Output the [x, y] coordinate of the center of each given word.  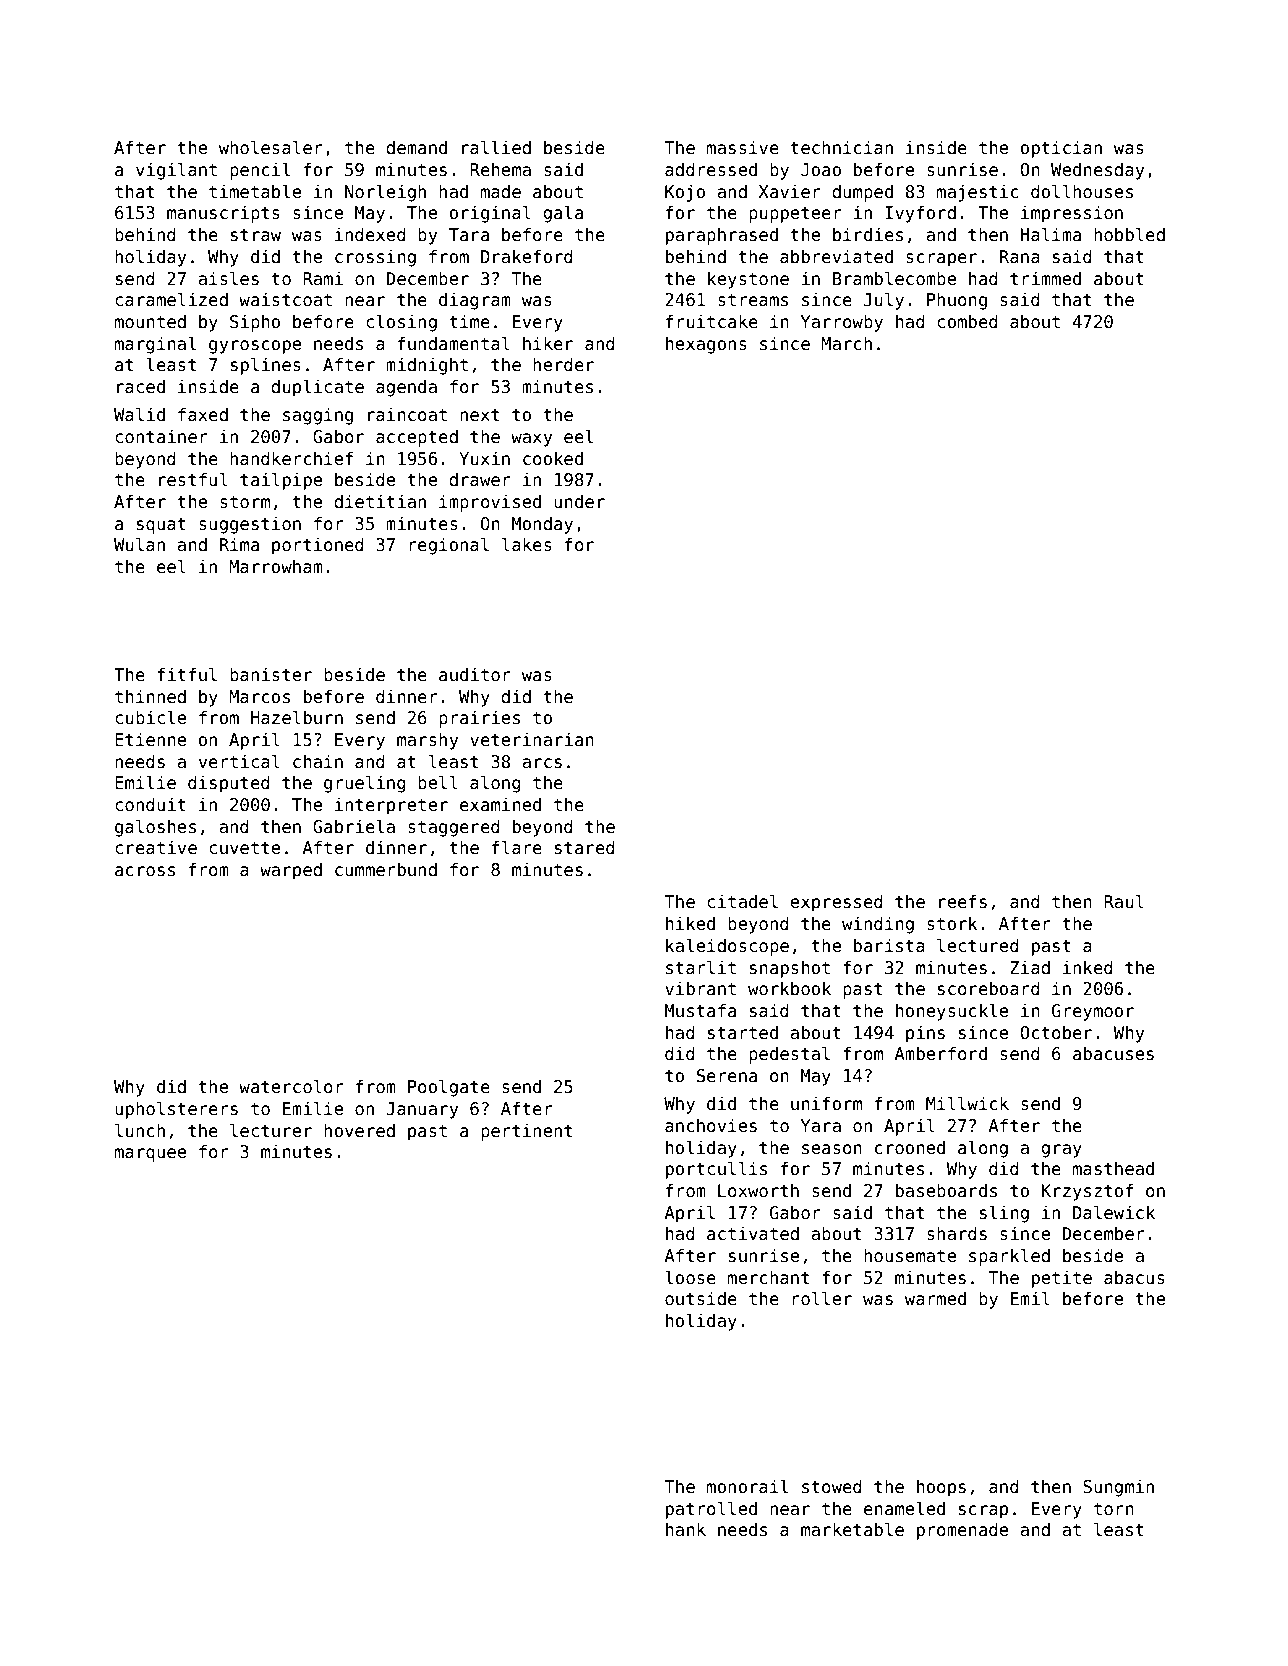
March [846, 343]
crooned [910, 1148]
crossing [375, 258]
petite [1062, 1279]
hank [686, 1529]
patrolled [711, 1510]
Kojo [685, 193]
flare [517, 847]
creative [156, 847]
